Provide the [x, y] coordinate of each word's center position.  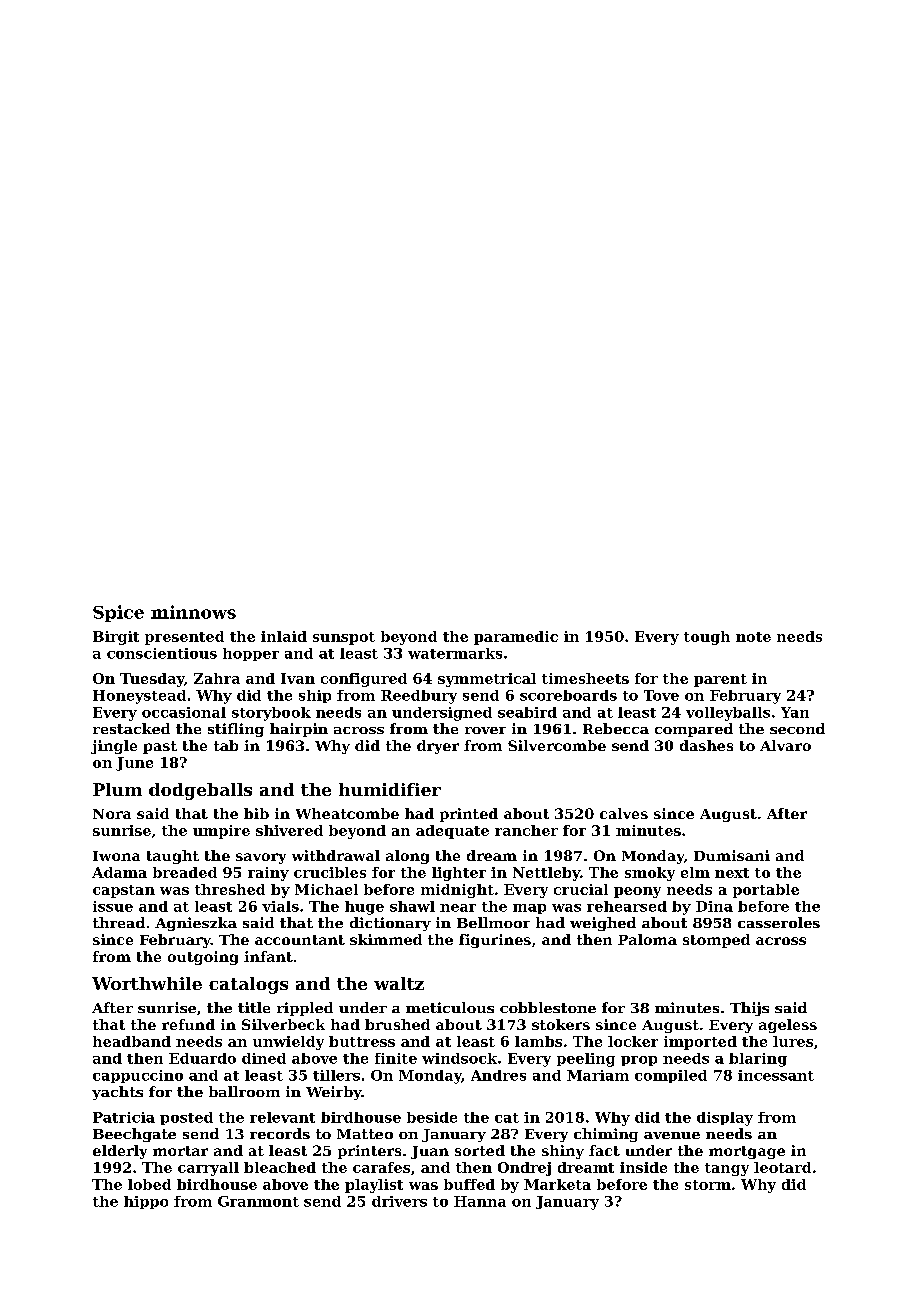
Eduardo [202, 1058]
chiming [606, 1135]
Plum [117, 789]
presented [184, 638]
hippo [146, 1202]
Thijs [749, 1009]
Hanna [480, 1201]
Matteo [365, 1134]
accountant [300, 940]
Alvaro [785, 745]
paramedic [516, 638]
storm [708, 1185]
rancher [526, 830]
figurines [495, 941]
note [753, 637]
